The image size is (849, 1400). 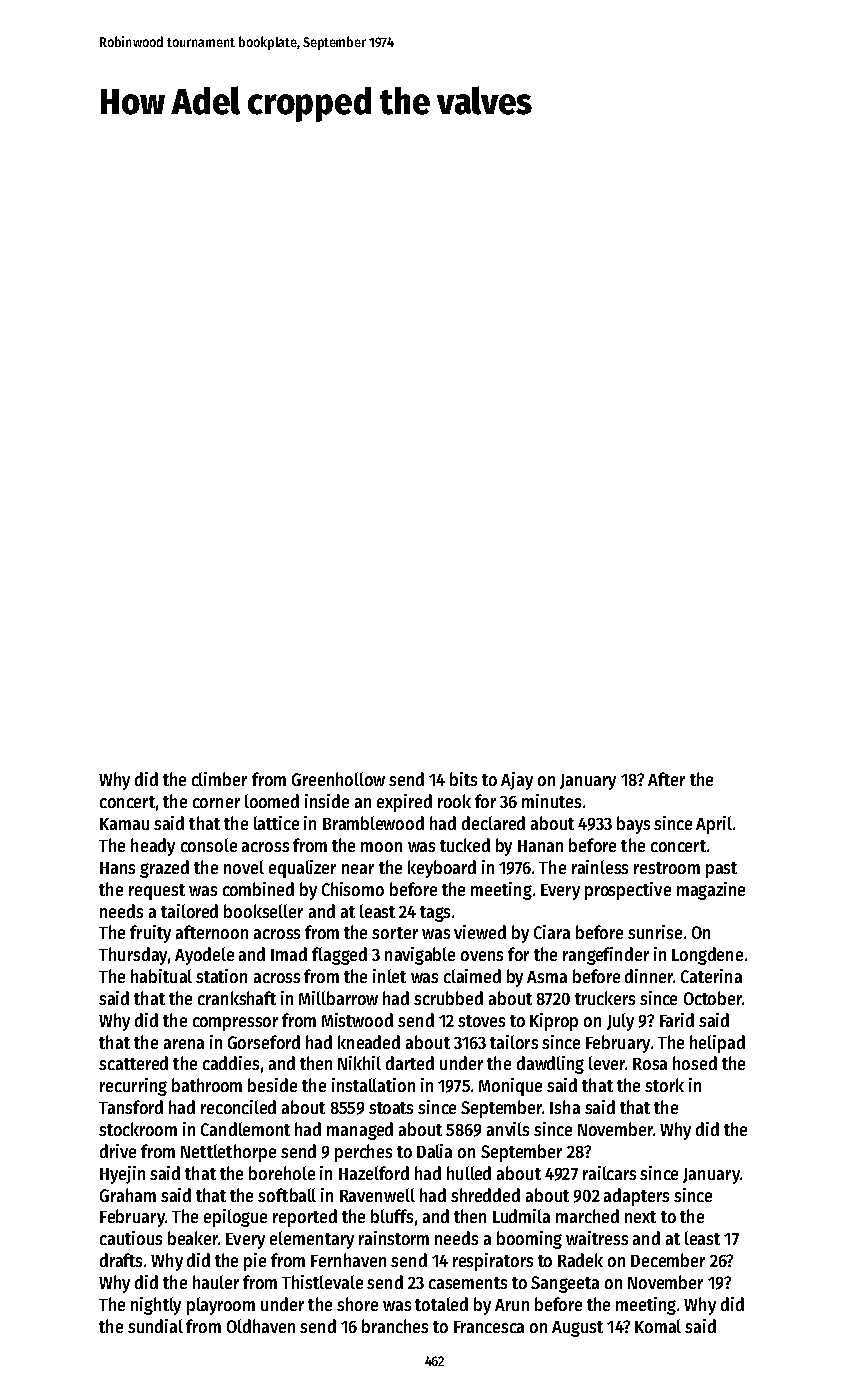 What do you see at coordinates (517, 781) in the screenshot?
I see `Ajay` at bounding box center [517, 781].
